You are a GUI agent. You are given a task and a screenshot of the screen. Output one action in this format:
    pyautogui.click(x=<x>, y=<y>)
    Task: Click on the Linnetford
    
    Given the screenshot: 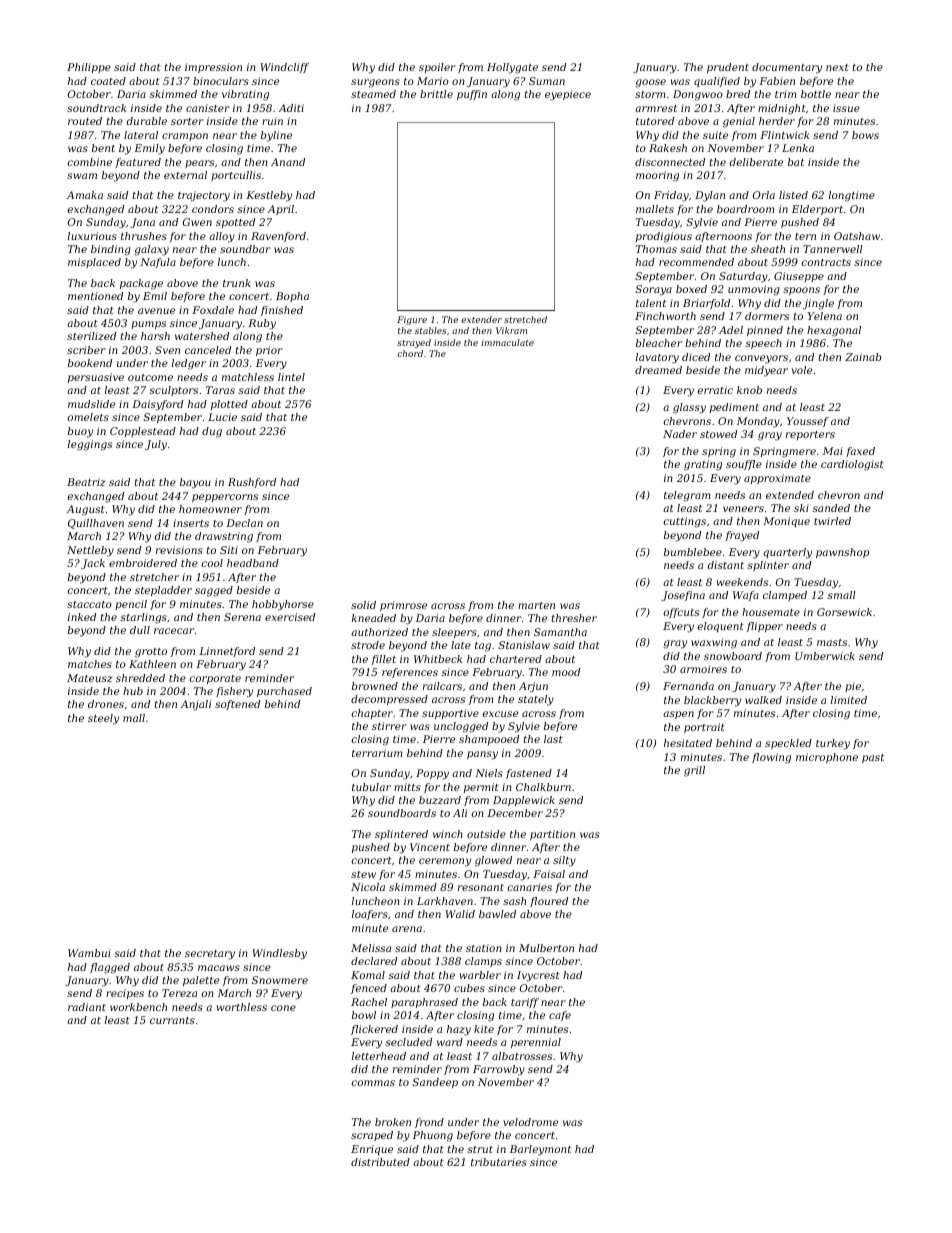 What is the action you would take?
    pyautogui.click(x=227, y=652)
